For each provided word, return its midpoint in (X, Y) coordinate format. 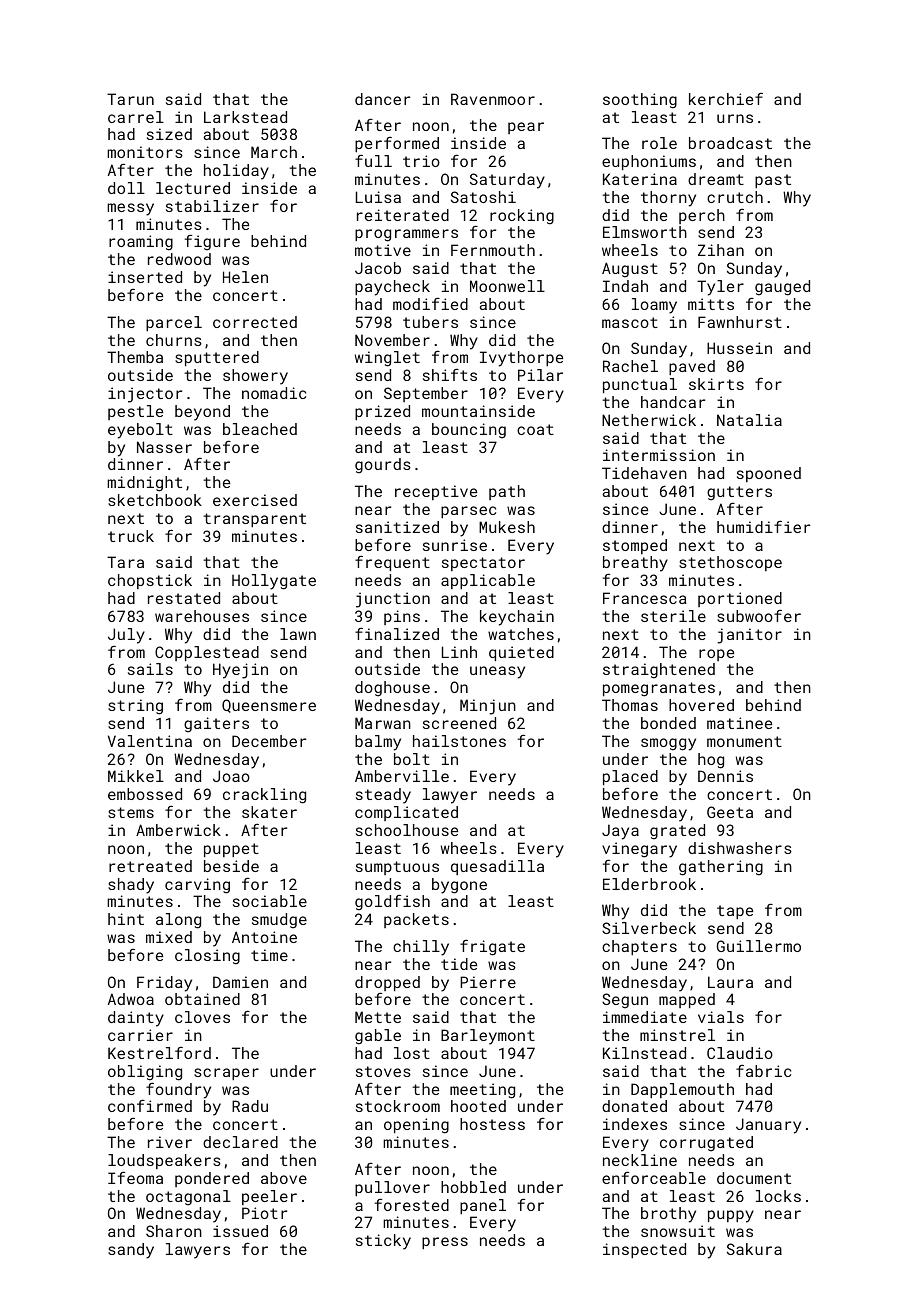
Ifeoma (135, 1177)
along (178, 921)
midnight (144, 484)
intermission (659, 455)
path (507, 492)
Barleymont (488, 1037)
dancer (382, 99)
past (773, 181)
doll (126, 188)
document (754, 1178)
